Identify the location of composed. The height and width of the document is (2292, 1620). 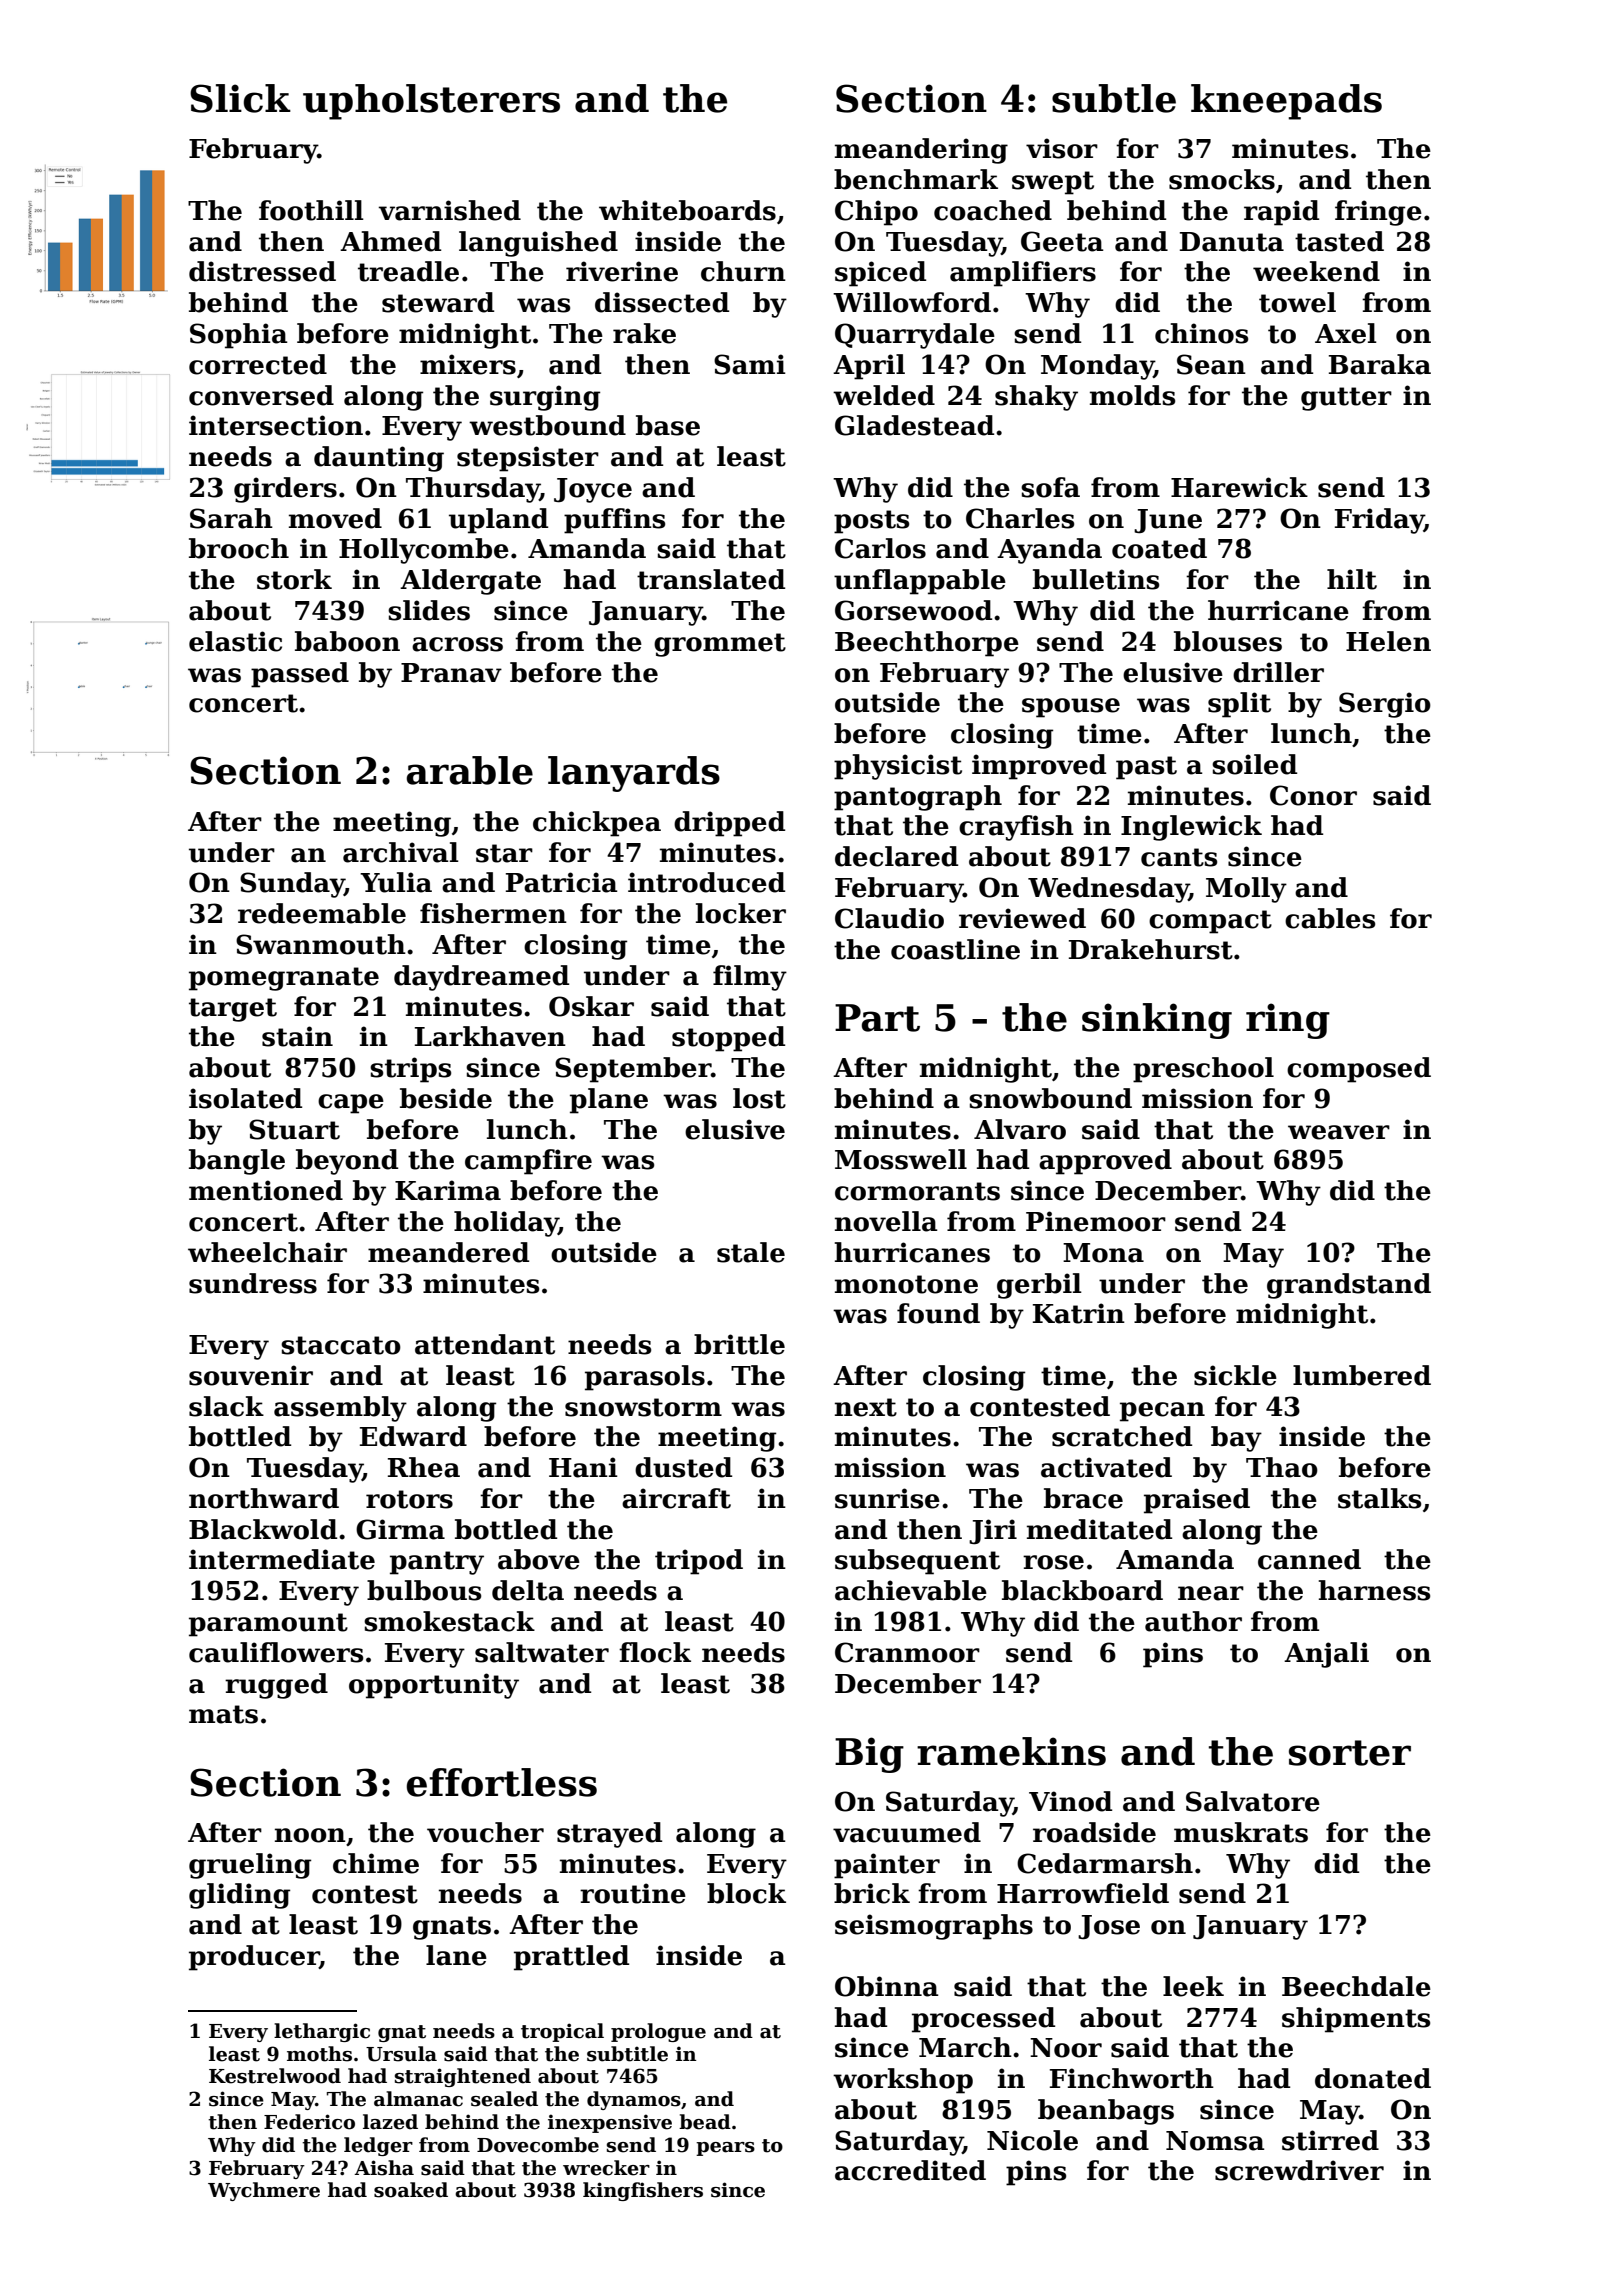
(1359, 1070).
